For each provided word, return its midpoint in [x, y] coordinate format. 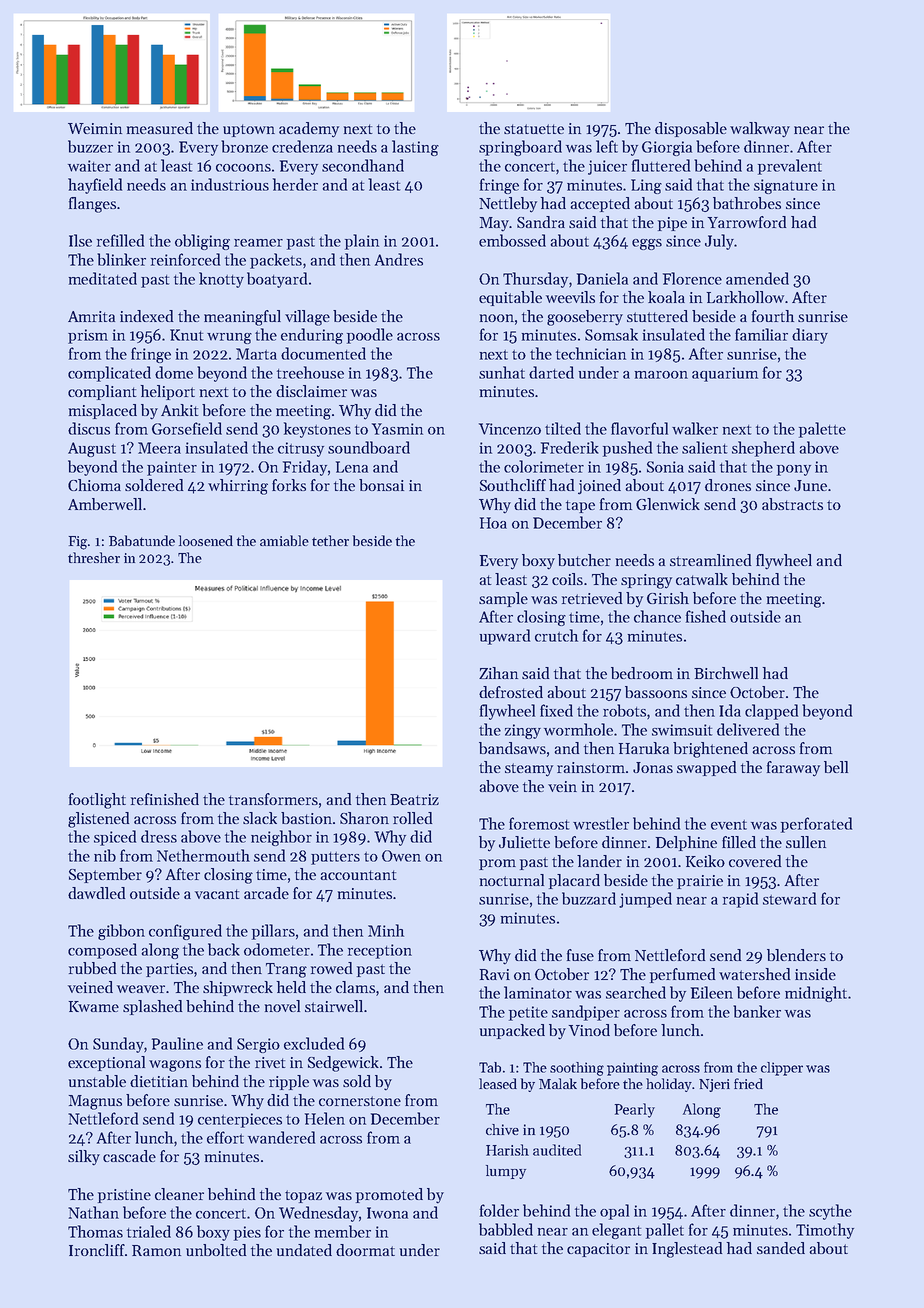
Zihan [498, 673]
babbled [506, 1229]
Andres [399, 259]
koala [666, 297]
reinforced [185, 259]
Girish [668, 598]
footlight [97, 801]
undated [304, 1250]
